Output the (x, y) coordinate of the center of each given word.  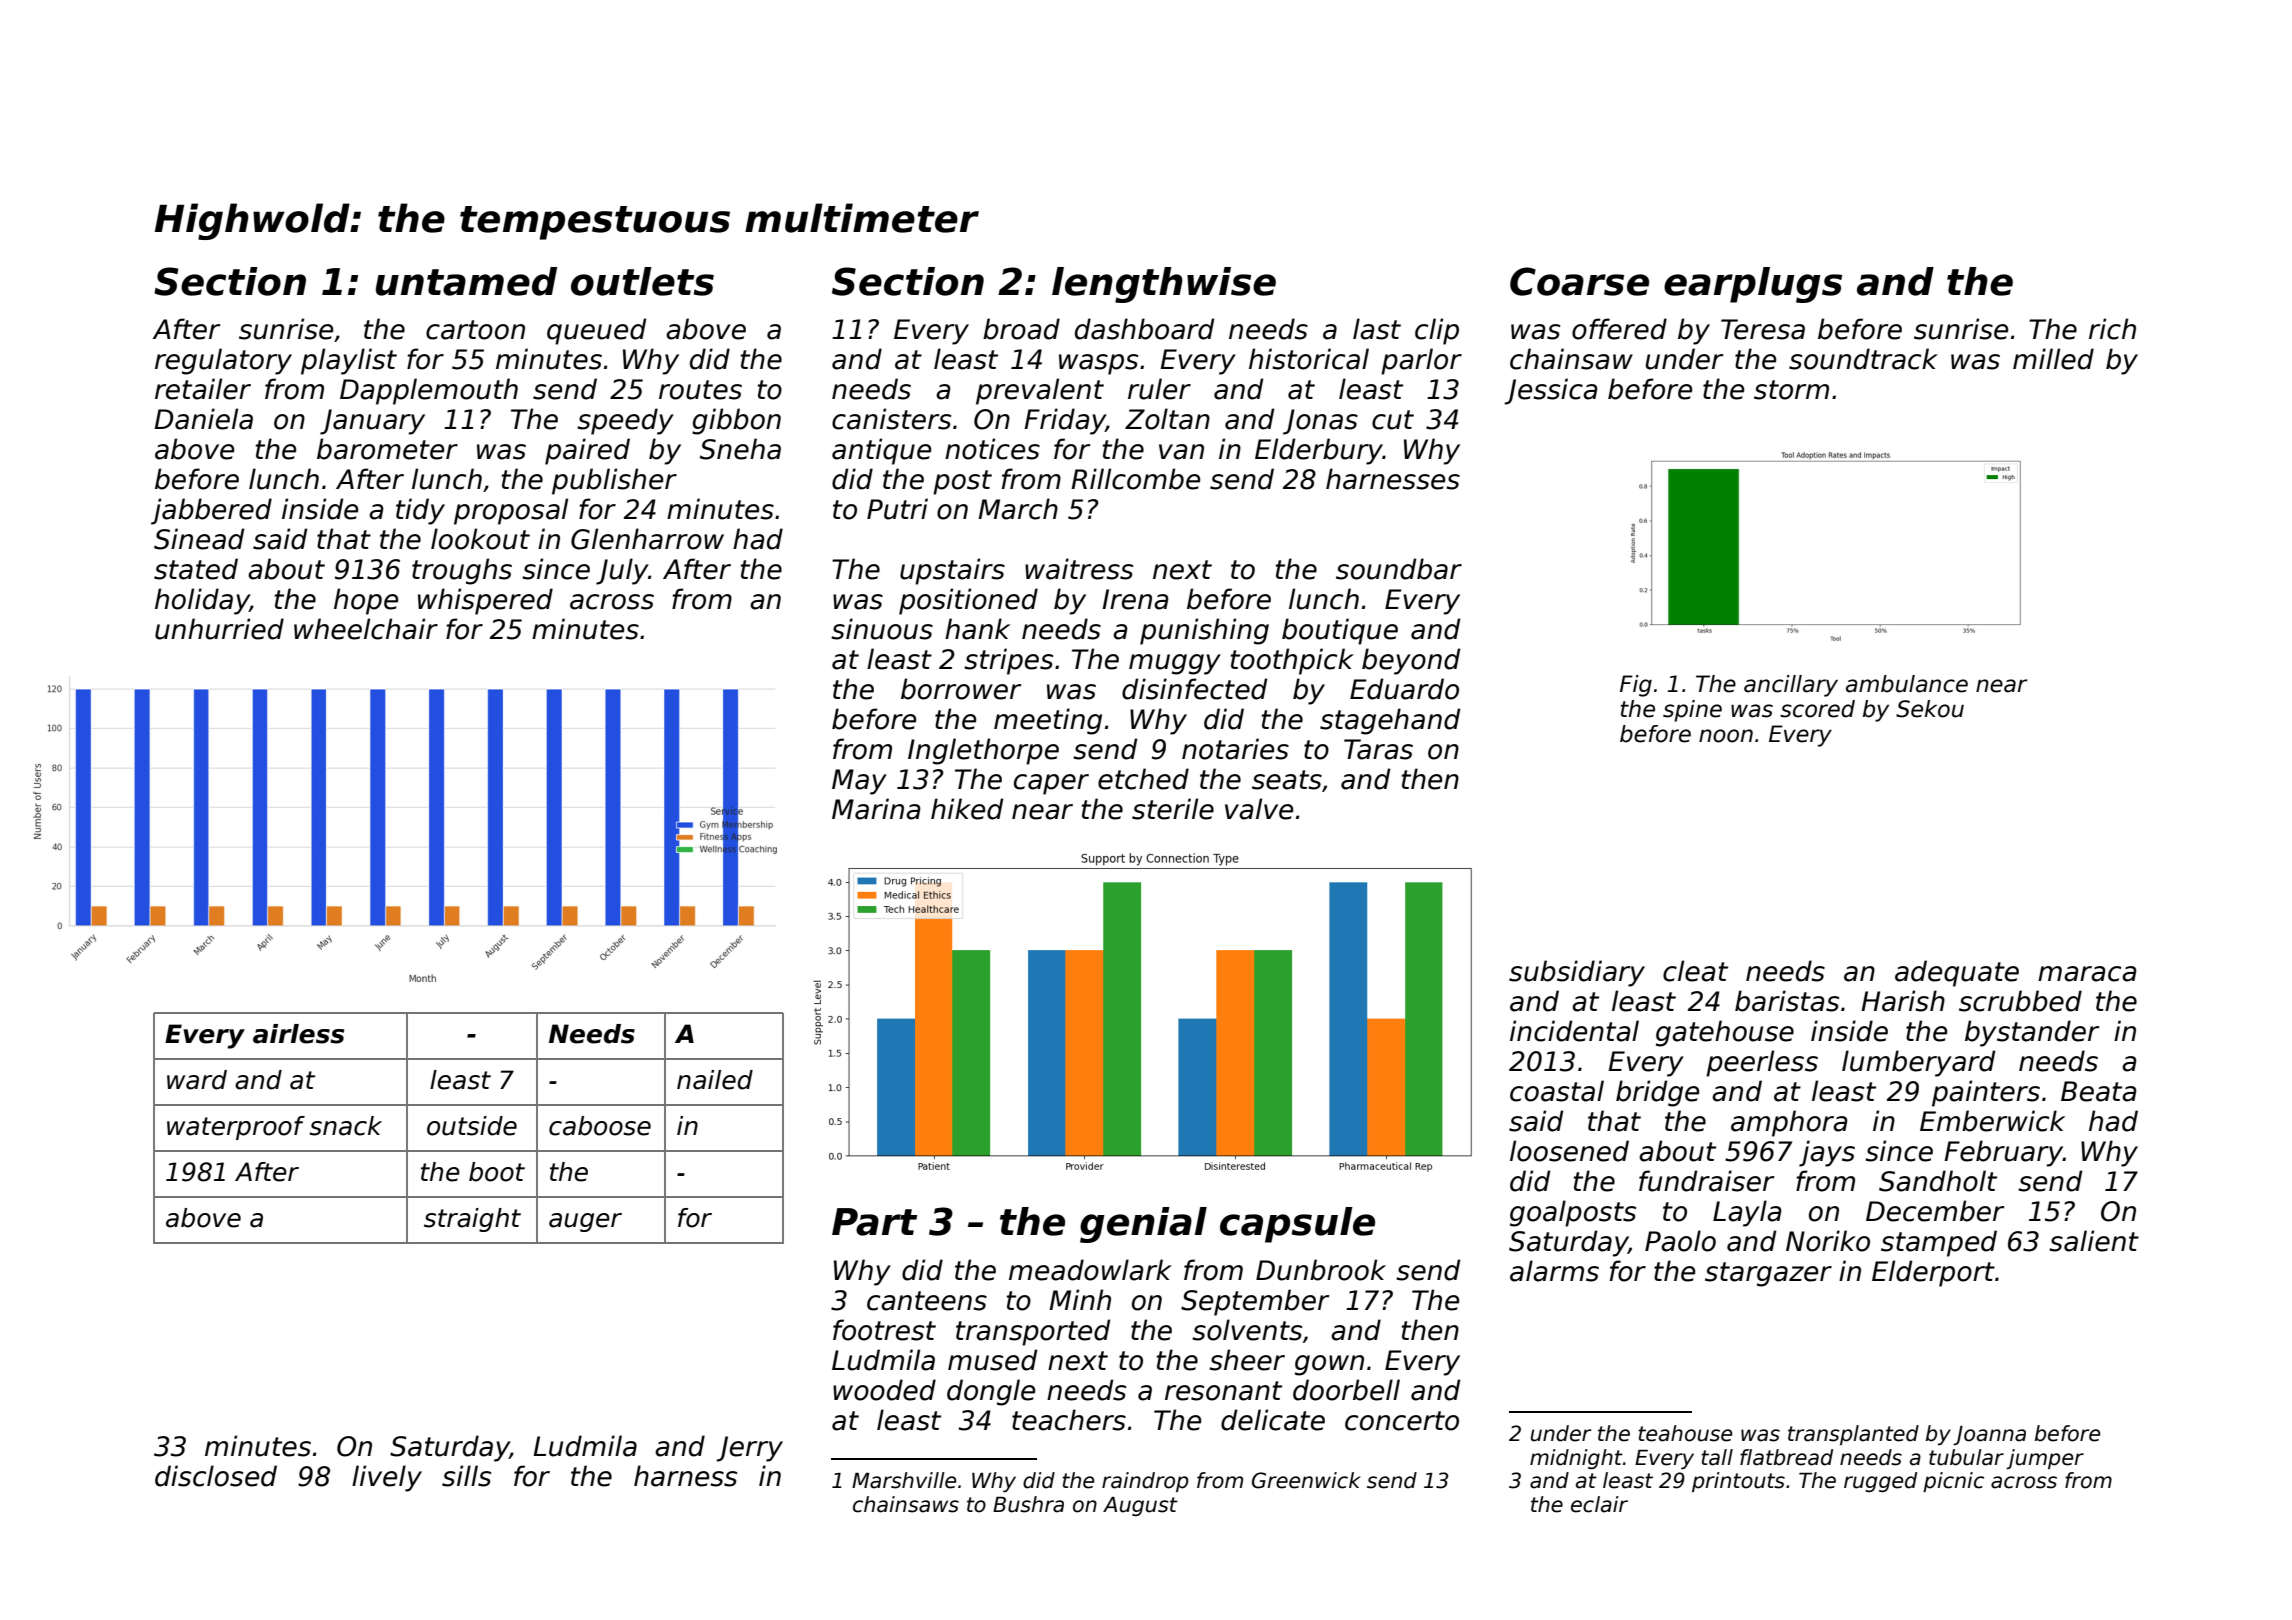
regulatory (223, 361)
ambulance (1907, 684)
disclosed (216, 1476)
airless (298, 1034)
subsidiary (1577, 973)
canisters (891, 419)
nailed (715, 1080)
